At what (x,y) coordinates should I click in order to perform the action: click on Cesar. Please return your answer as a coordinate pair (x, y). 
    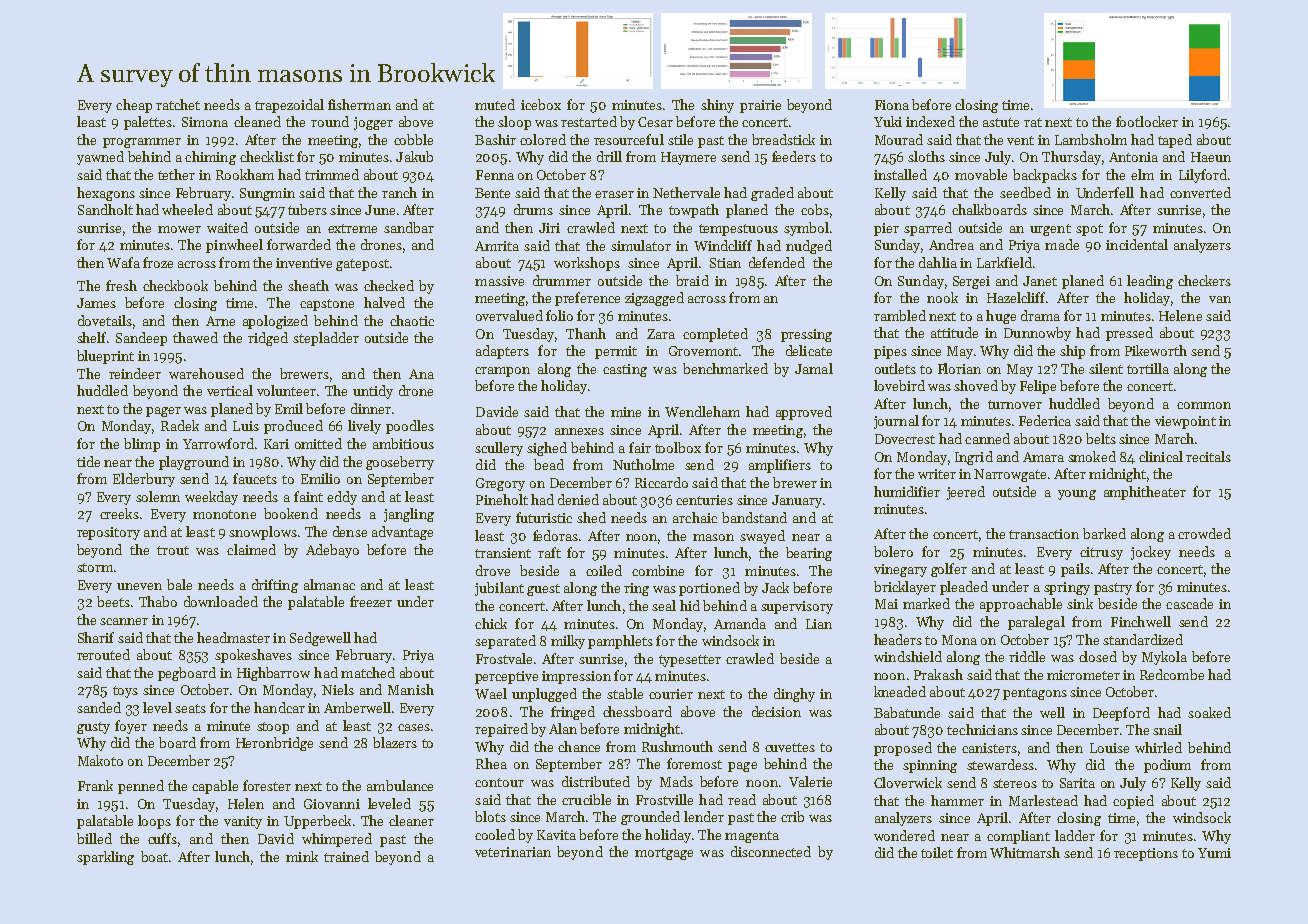
    Looking at the image, I should click on (655, 122).
